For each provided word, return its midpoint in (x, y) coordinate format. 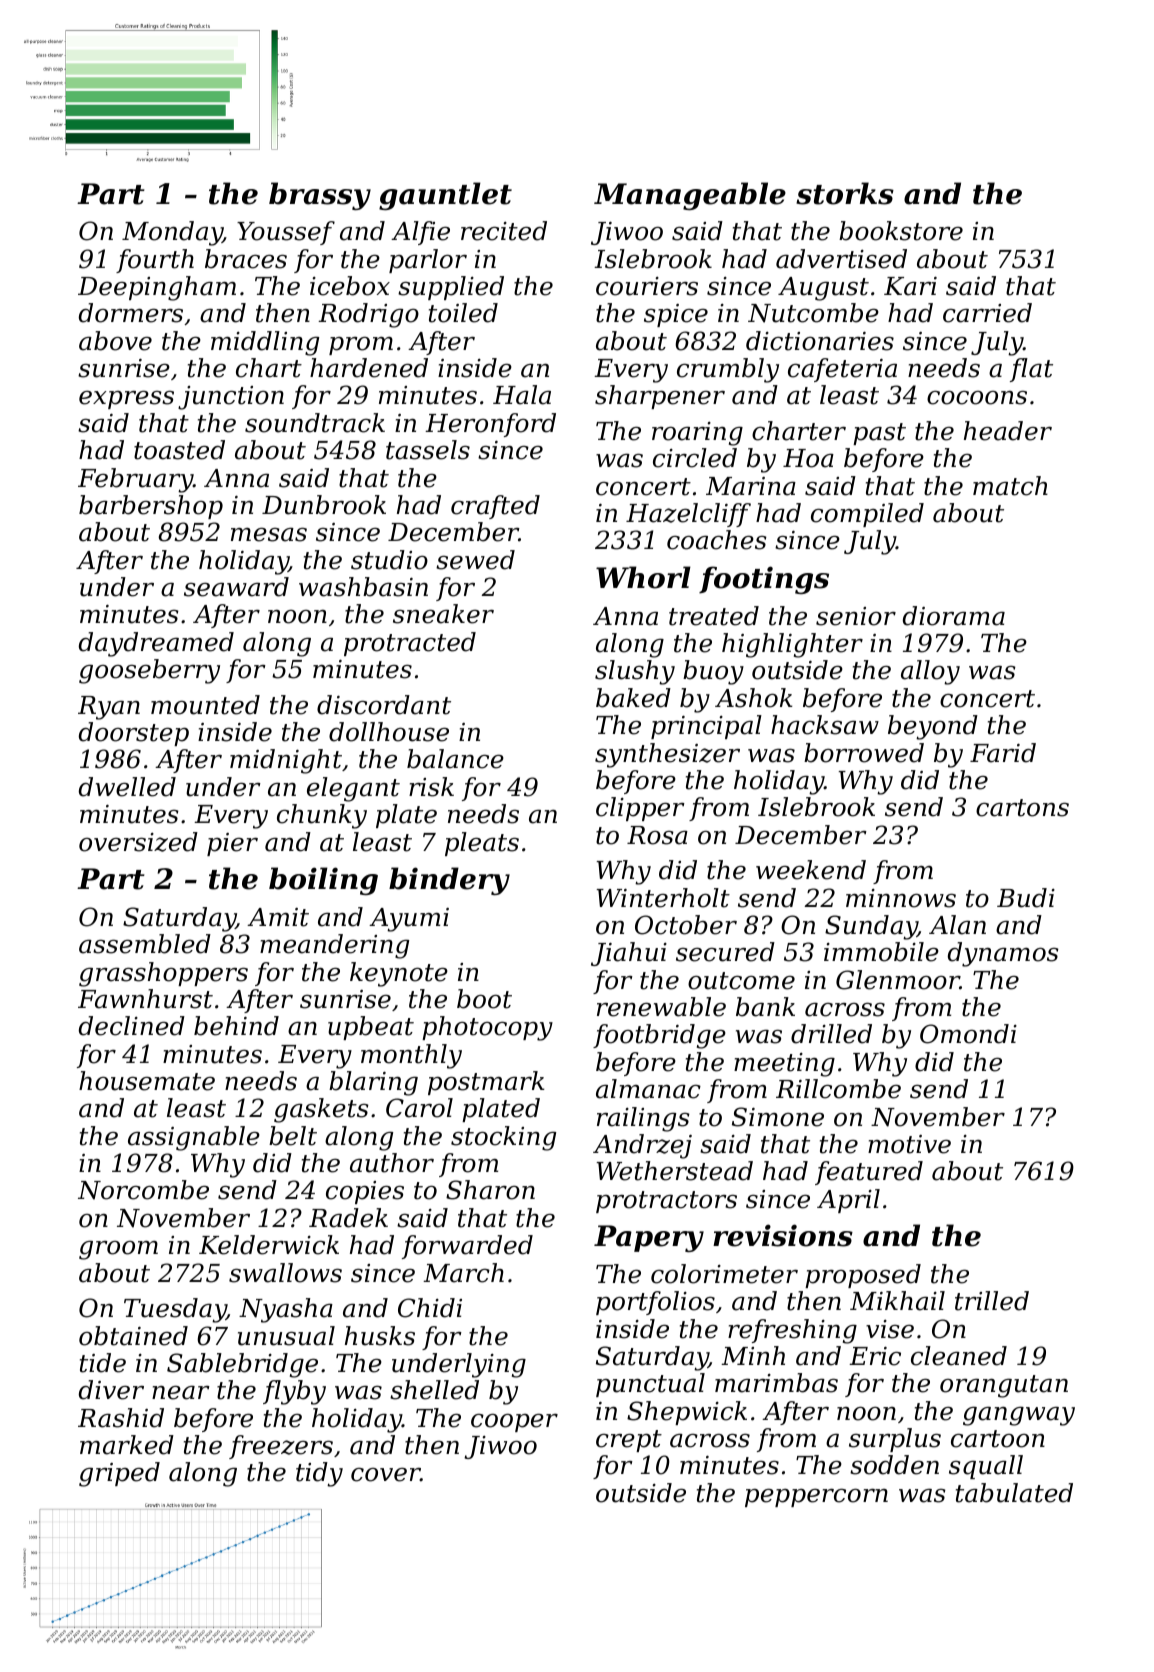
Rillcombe (838, 1089)
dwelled (127, 787)
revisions (783, 1235)
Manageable (690, 196)
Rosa (657, 835)
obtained (133, 1336)
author (392, 1163)
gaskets (321, 1110)
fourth (155, 261)
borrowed (864, 753)
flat (1031, 370)
